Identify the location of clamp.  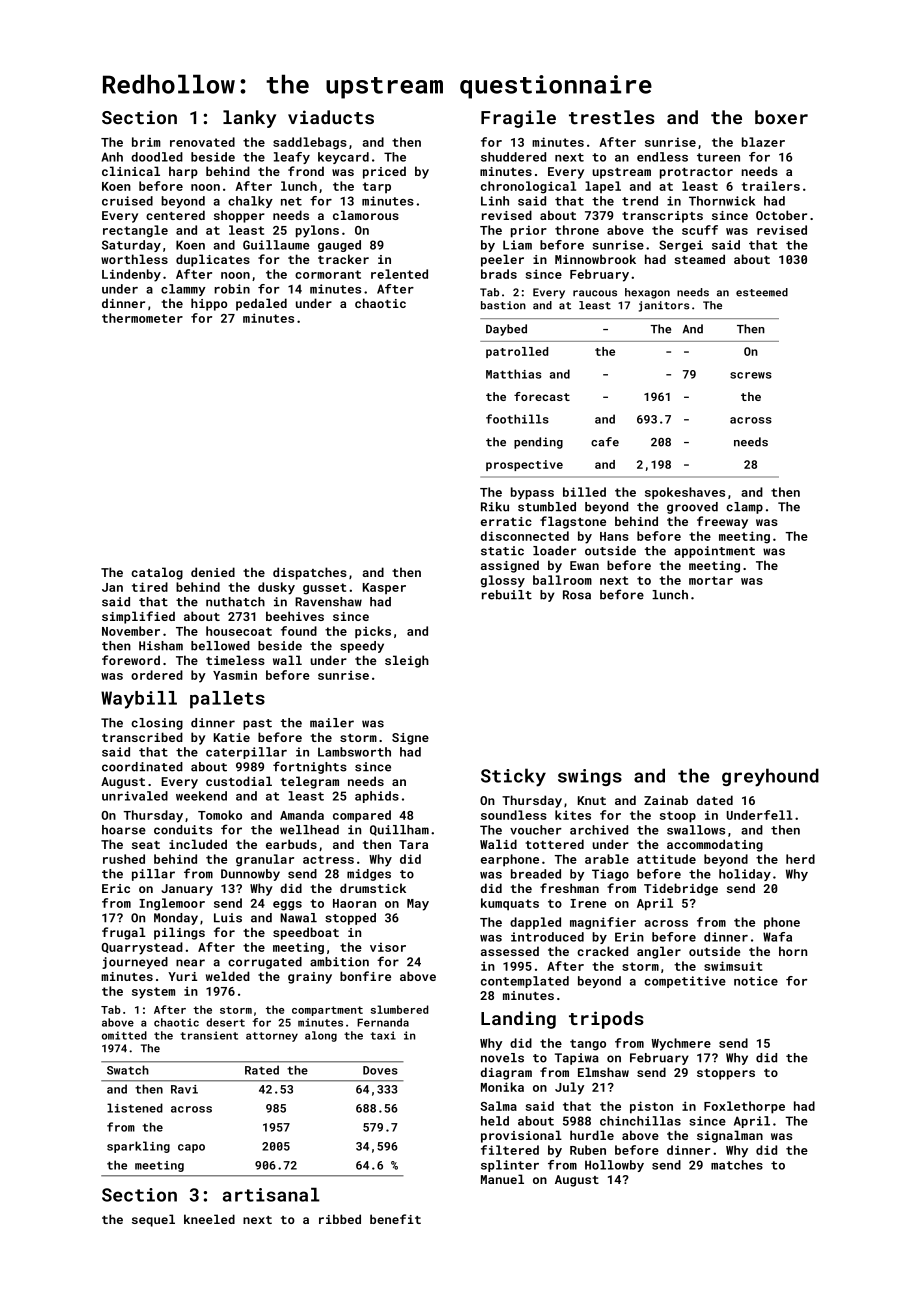
(744, 508).
